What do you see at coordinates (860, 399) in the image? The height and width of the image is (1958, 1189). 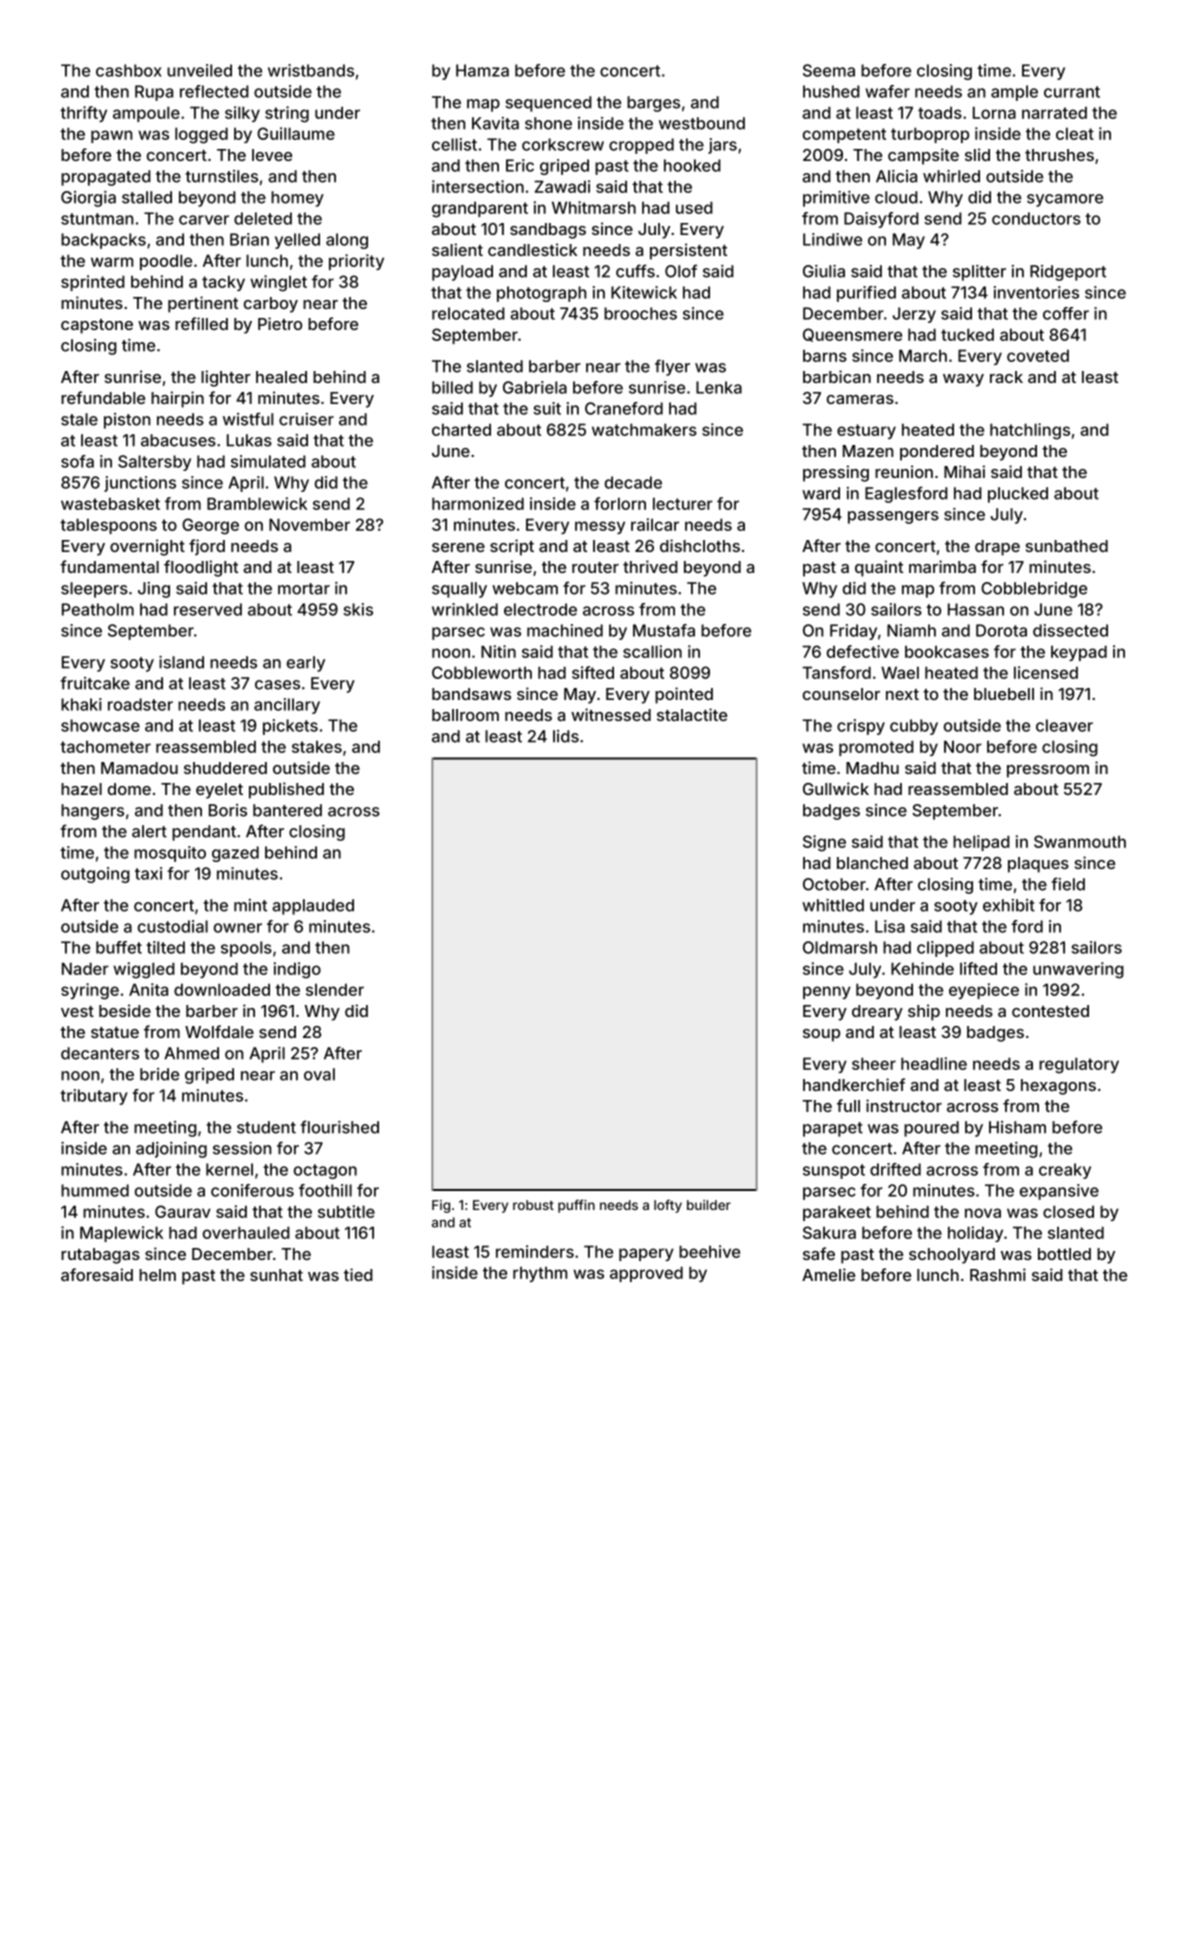 I see `cameras` at bounding box center [860, 399].
